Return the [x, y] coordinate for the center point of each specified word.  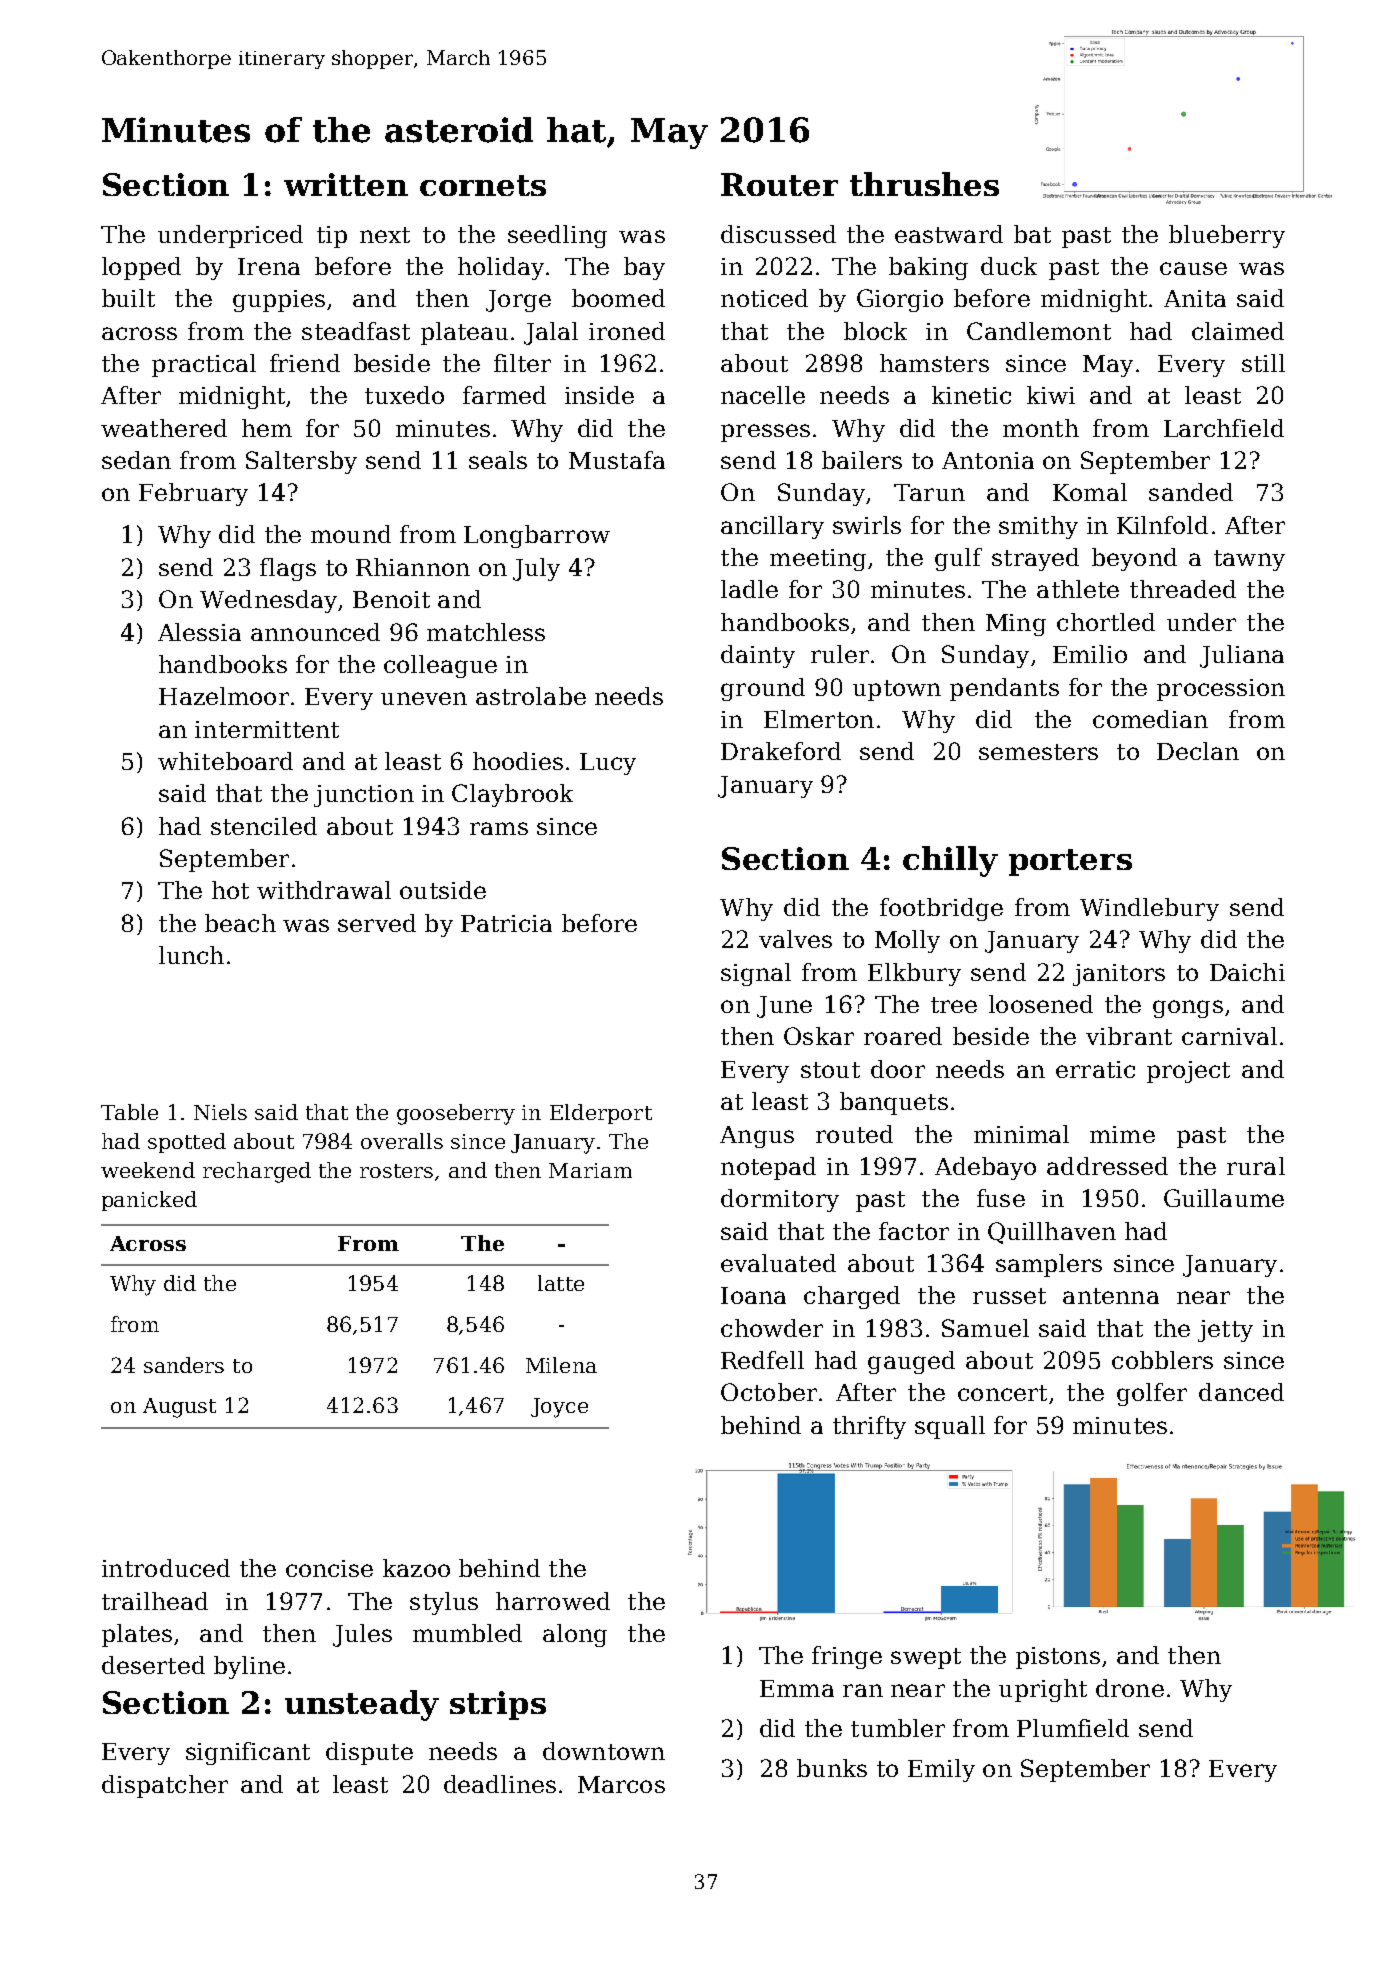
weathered [164, 428]
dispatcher [165, 1786]
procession [1221, 690]
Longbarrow [537, 536]
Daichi [1247, 972]
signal [756, 974]
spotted [187, 1143]
